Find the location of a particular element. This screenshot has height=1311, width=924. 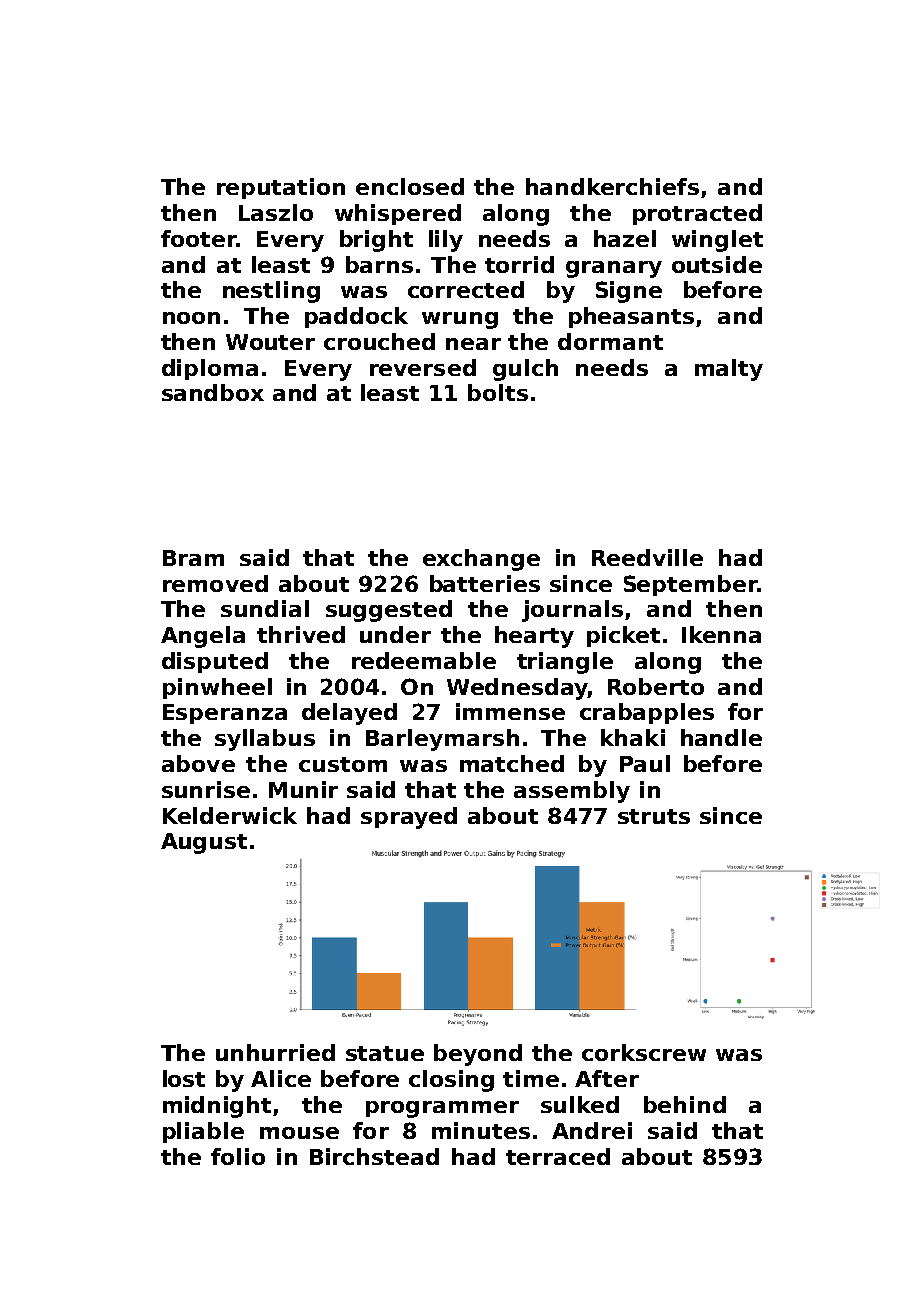

removed is located at coordinates (215, 583).
